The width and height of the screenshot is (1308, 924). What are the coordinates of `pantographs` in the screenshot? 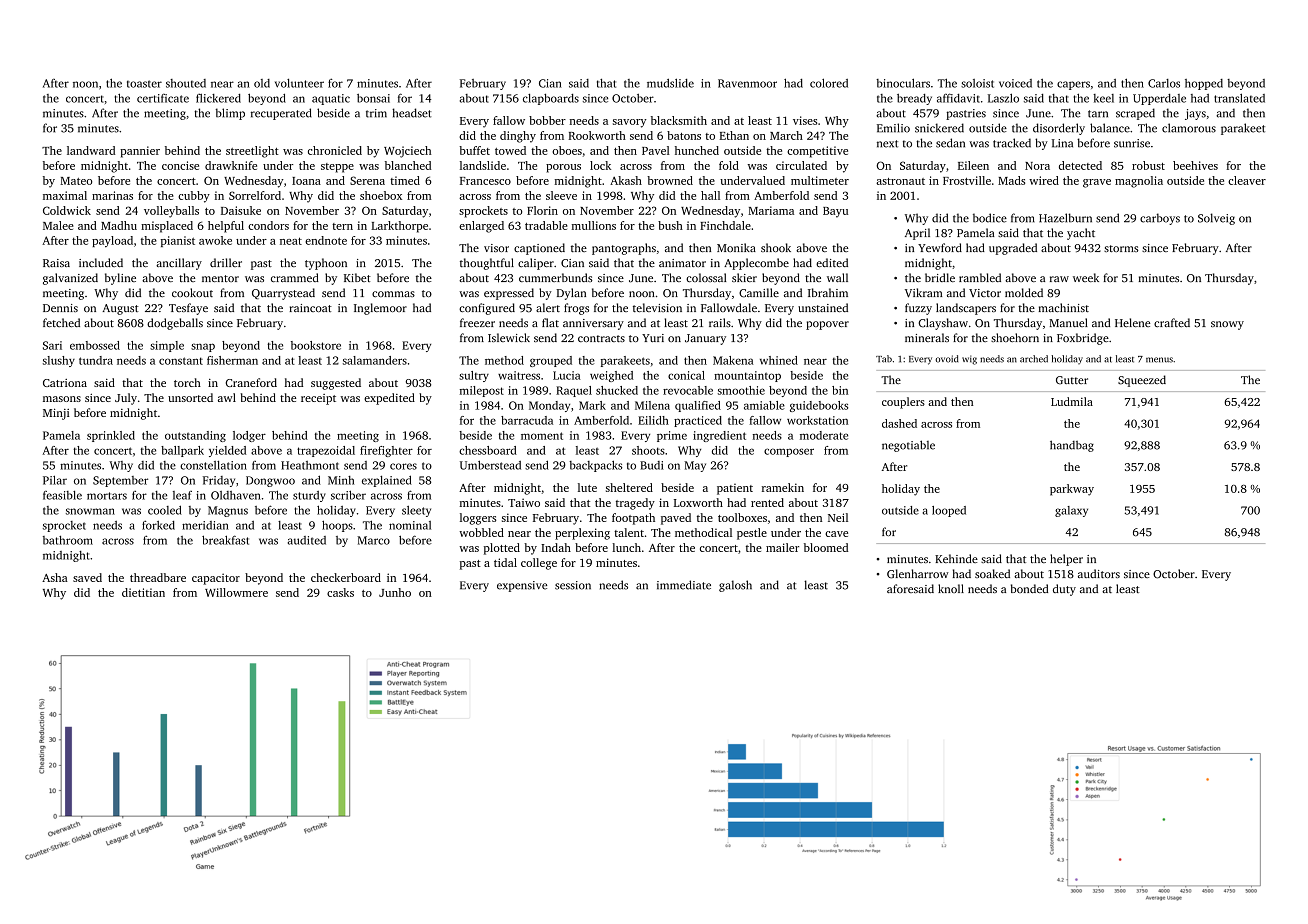 It's located at (624, 249).
